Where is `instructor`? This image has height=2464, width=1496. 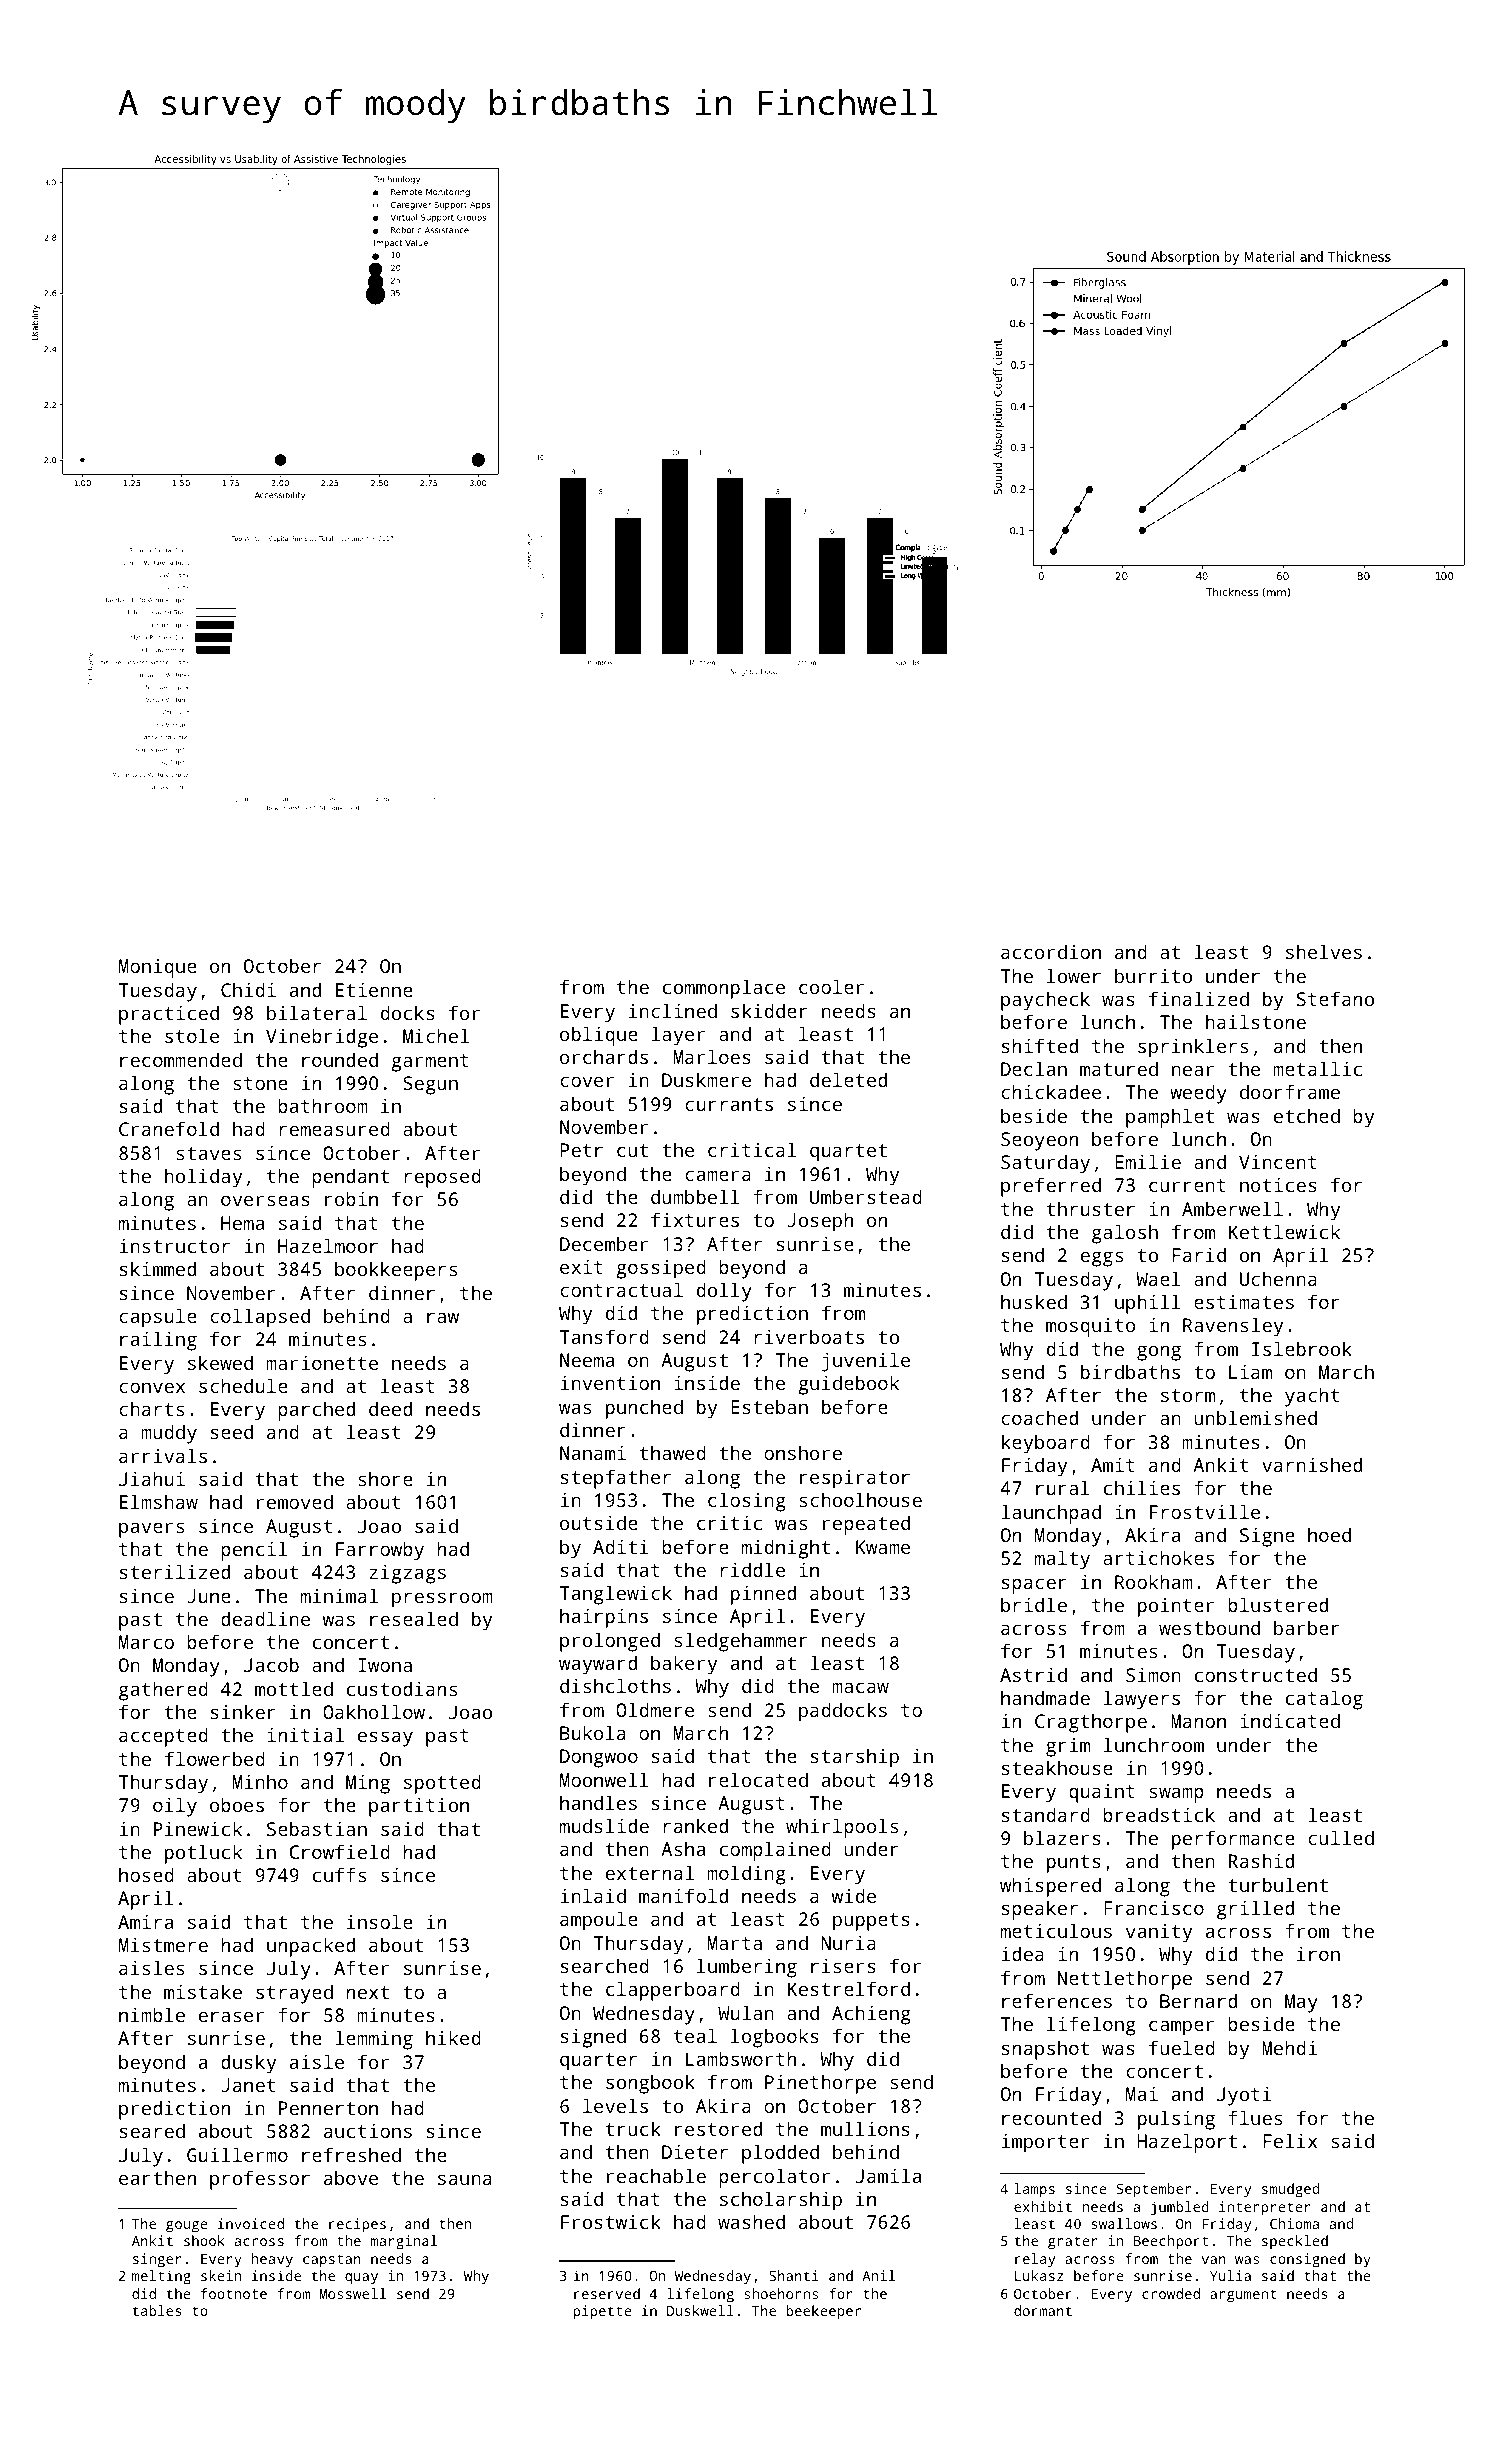 instructor is located at coordinates (175, 1246).
